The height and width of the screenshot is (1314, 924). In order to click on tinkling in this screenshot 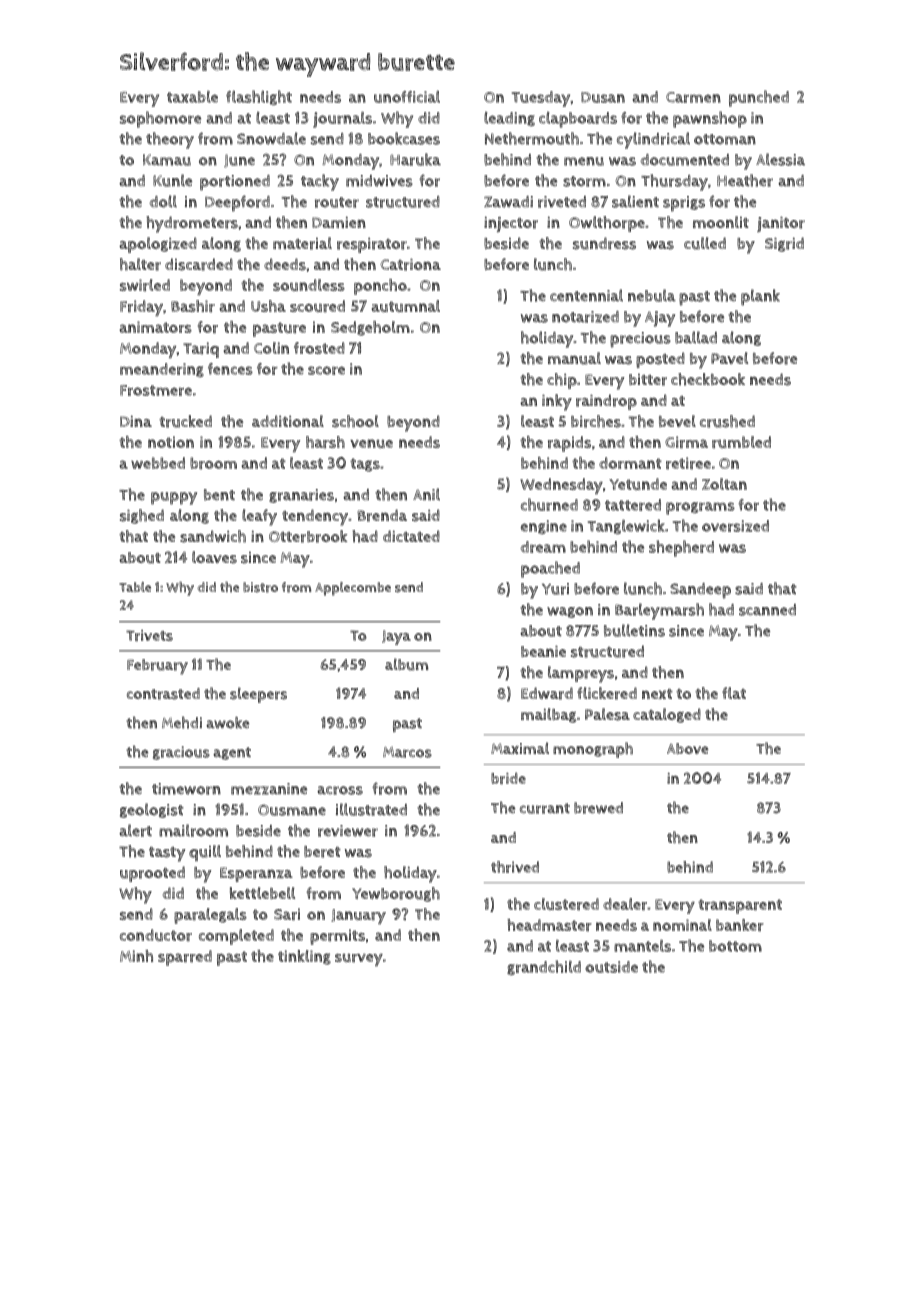, I will do `click(304, 957)`.
